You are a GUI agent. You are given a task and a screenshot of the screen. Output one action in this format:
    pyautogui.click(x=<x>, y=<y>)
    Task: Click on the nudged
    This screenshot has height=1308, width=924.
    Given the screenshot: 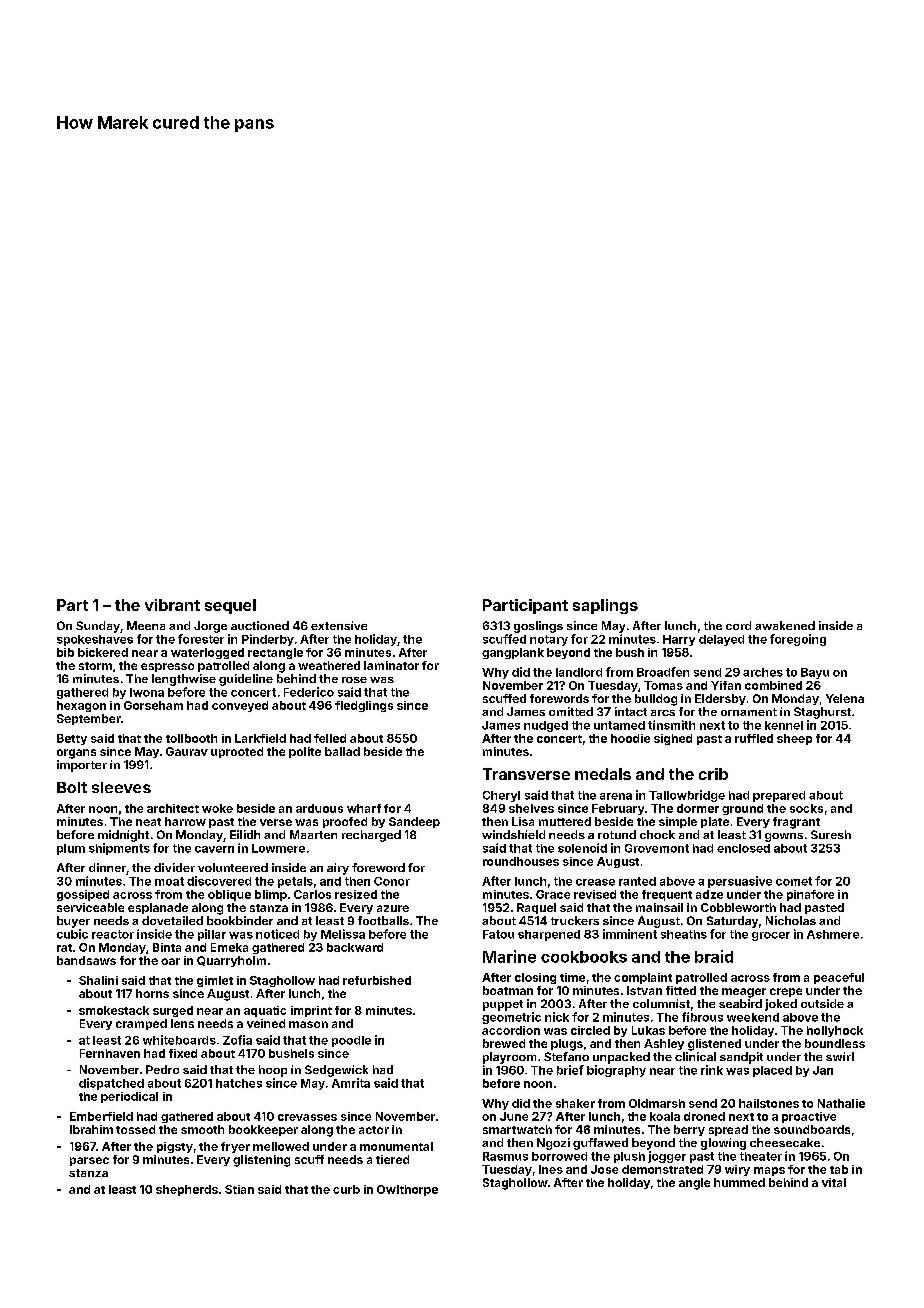 What is the action you would take?
    pyautogui.click(x=546, y=726)
